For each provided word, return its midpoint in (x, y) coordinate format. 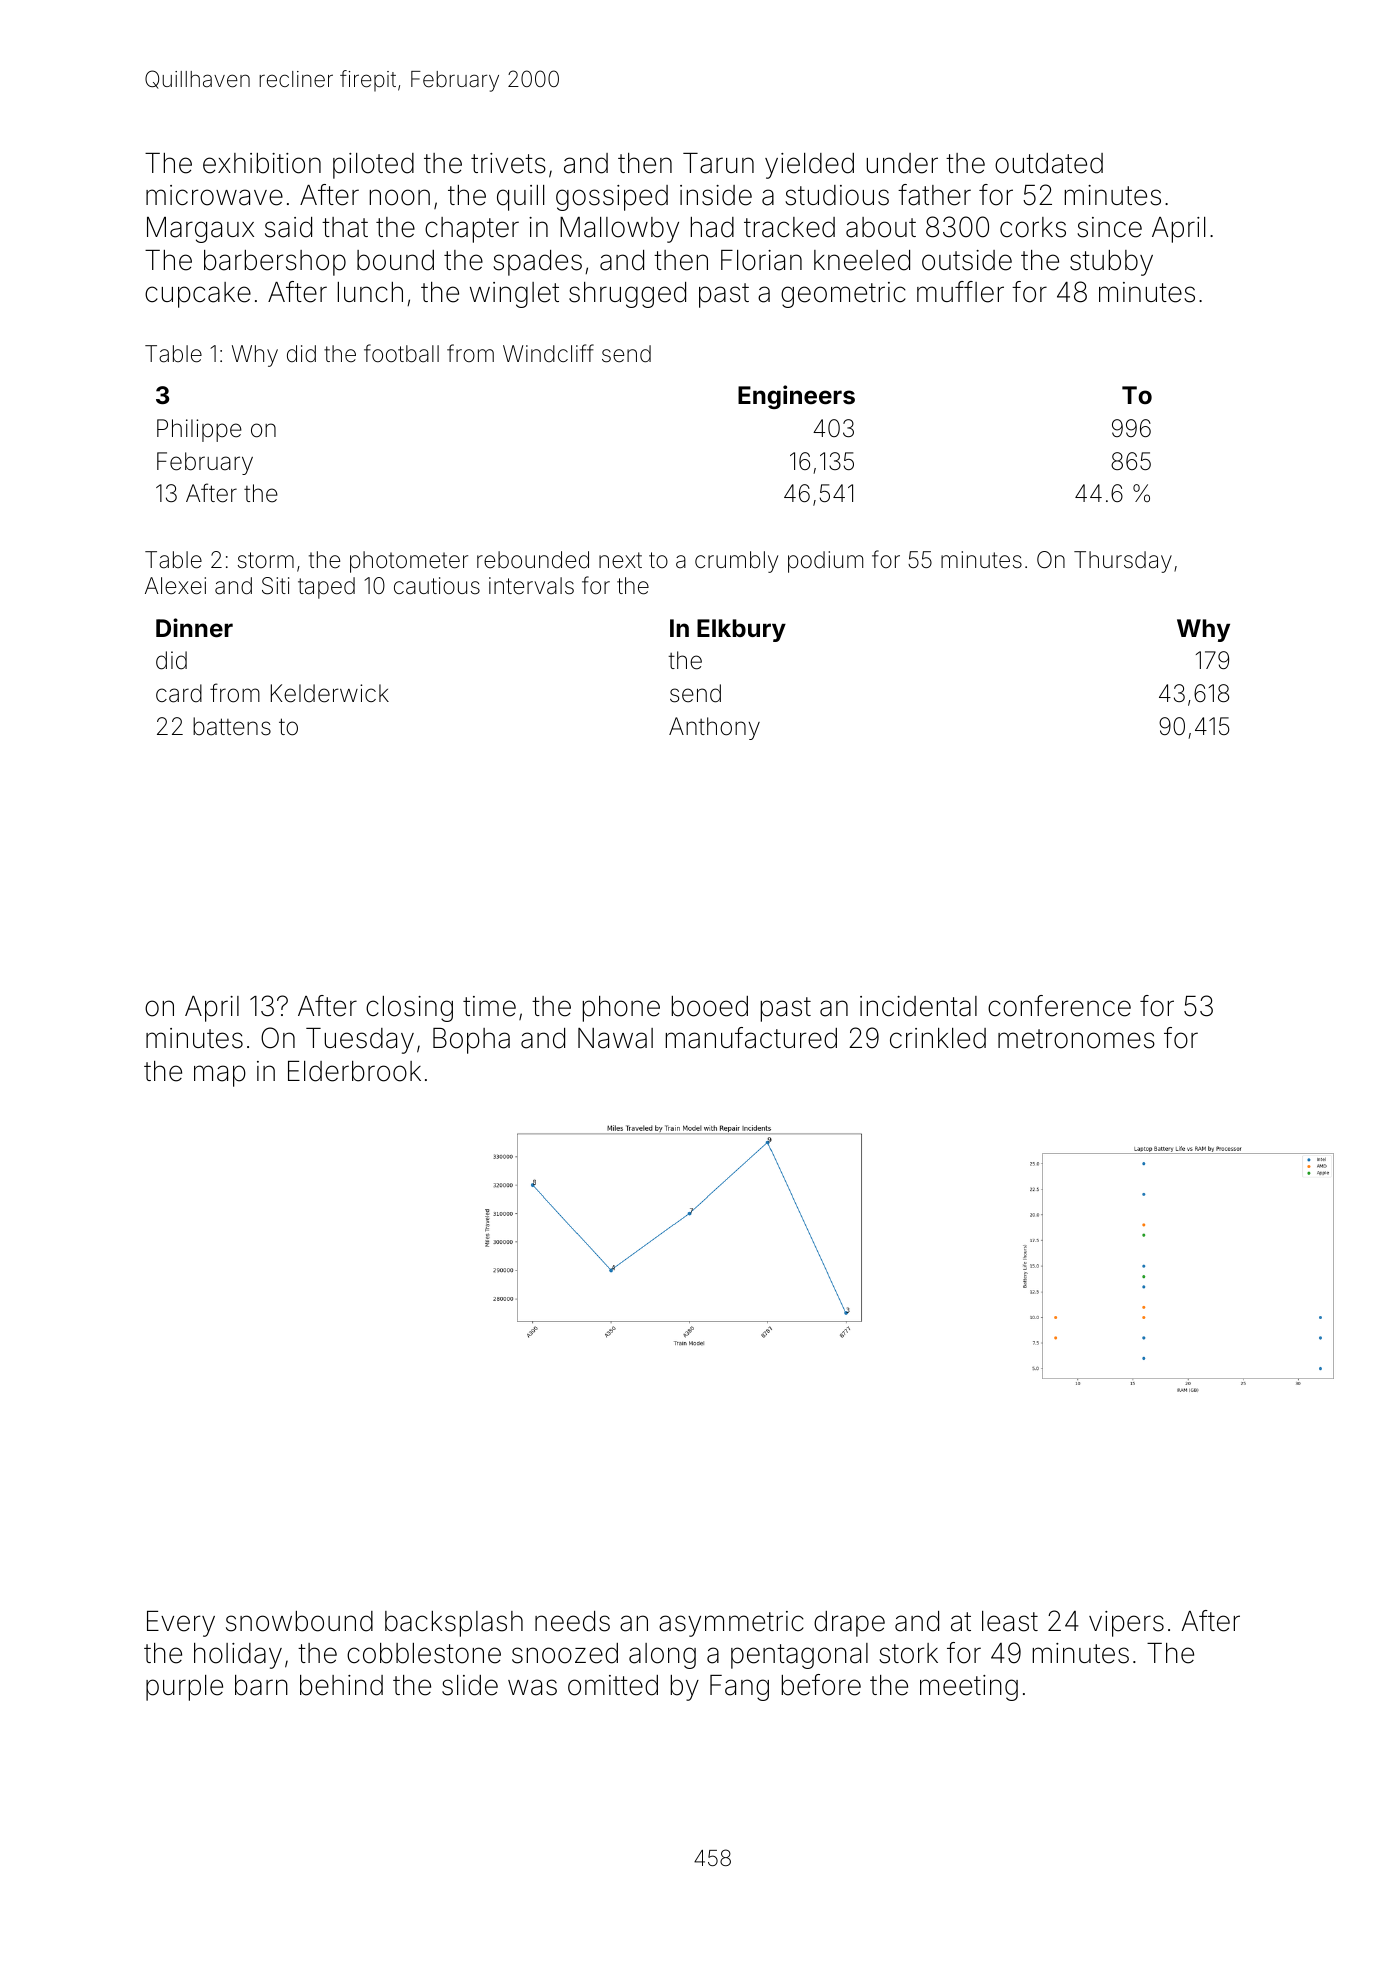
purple (184, 1688)
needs (572, 1621)
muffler (960, 292)
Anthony (714, 728)
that (345, 227)
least (1010, 1621)
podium (825, 562)
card (179, 693)
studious (837, 195)
